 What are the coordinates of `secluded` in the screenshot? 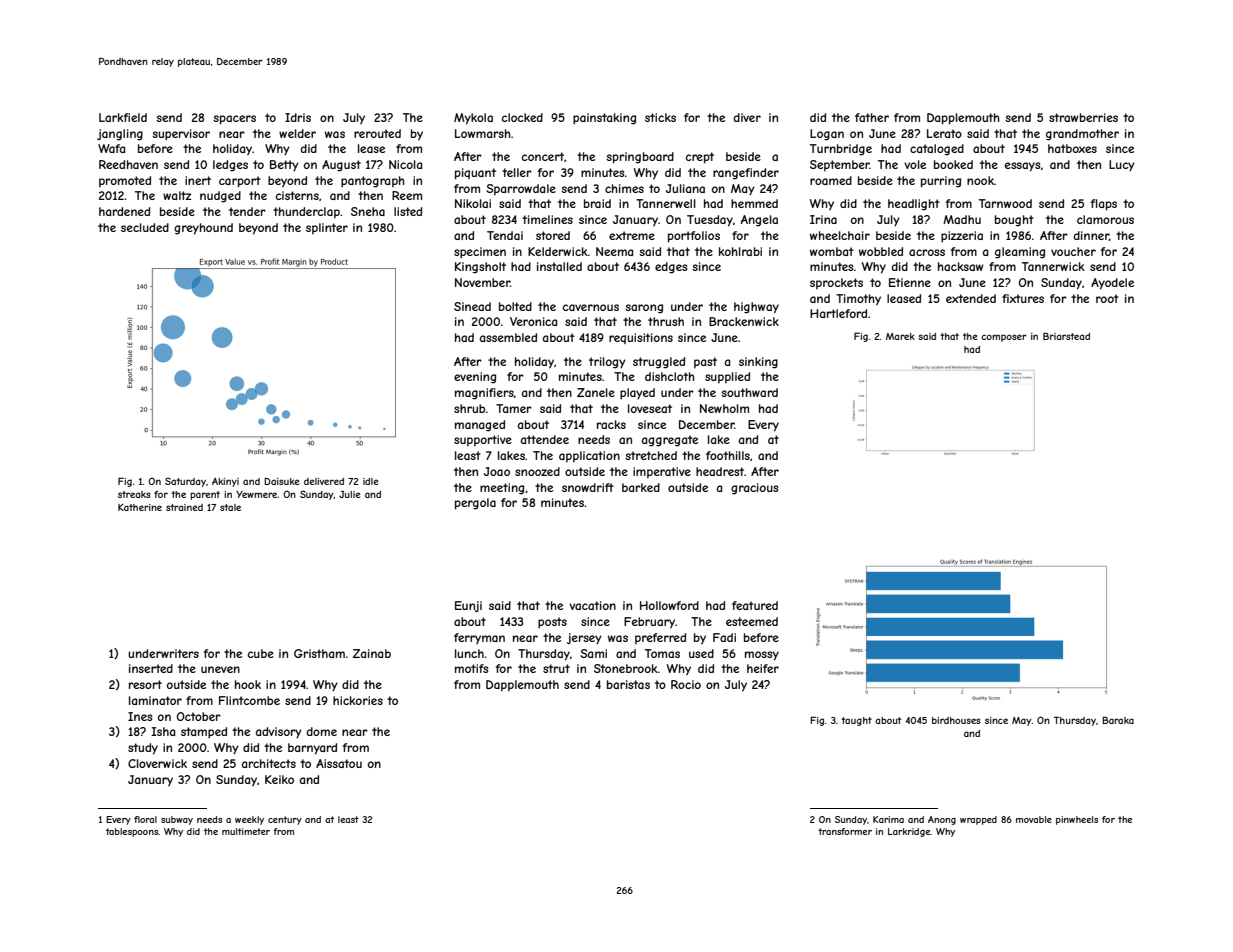 It's located at (145, 227).
